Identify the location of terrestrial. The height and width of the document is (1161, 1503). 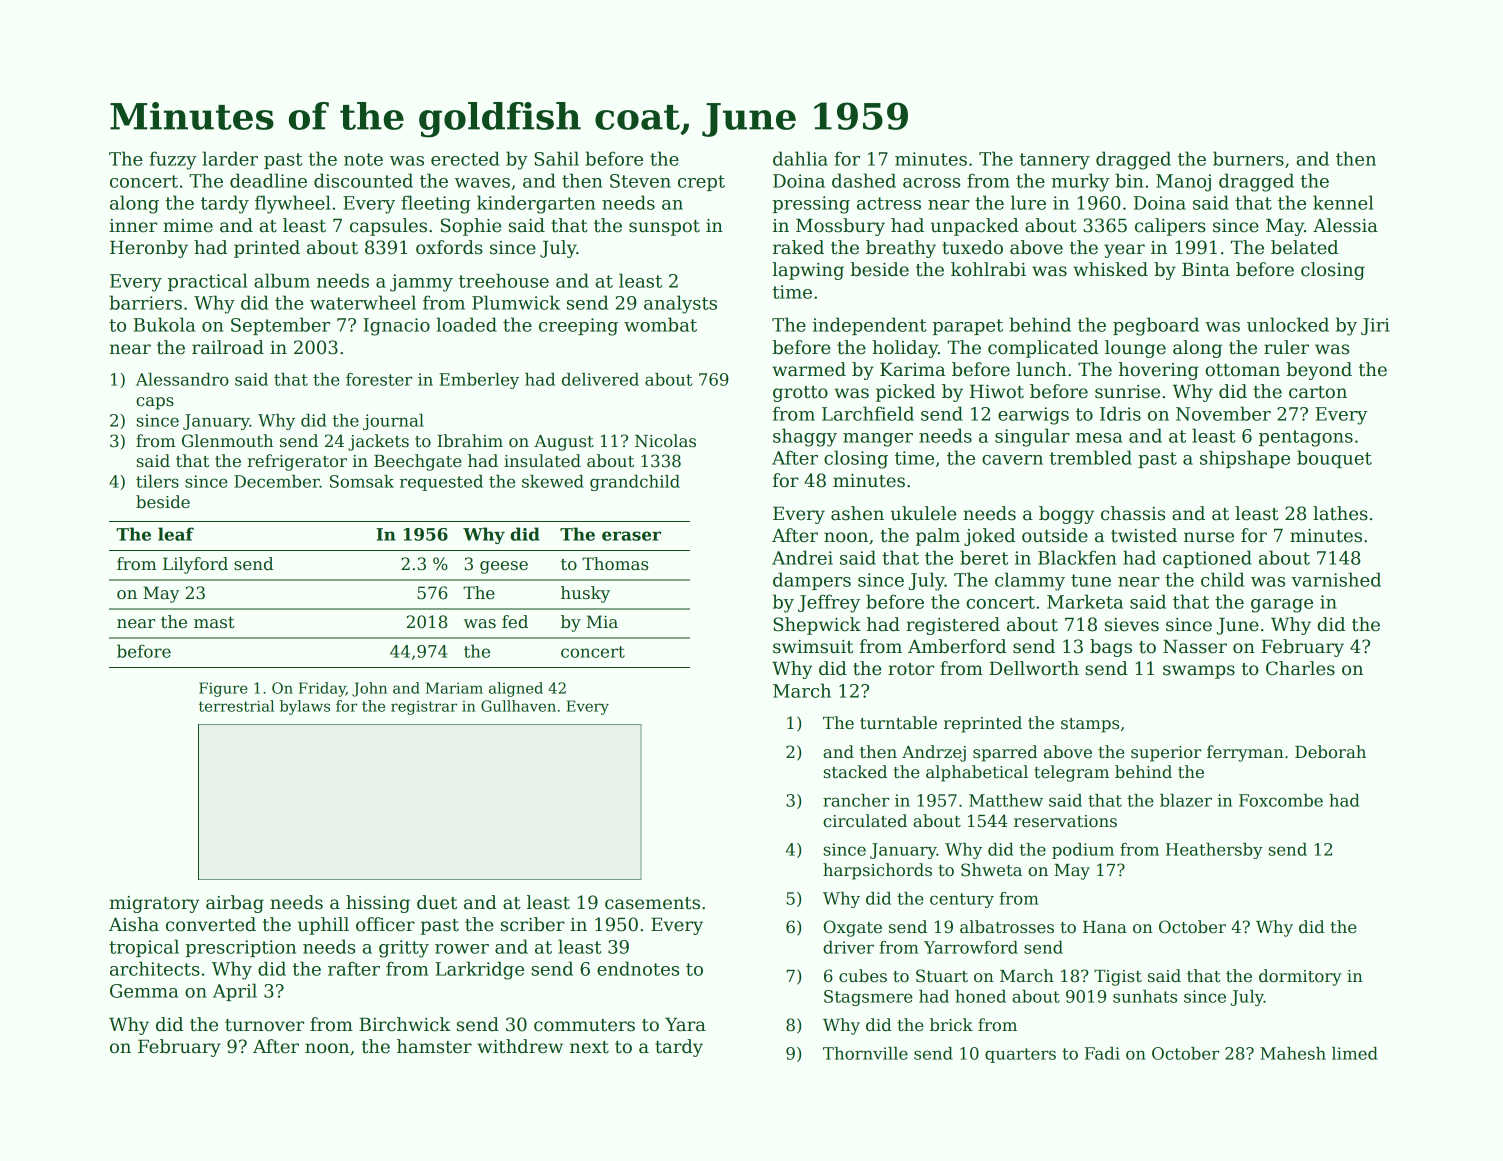
(236, 706).
